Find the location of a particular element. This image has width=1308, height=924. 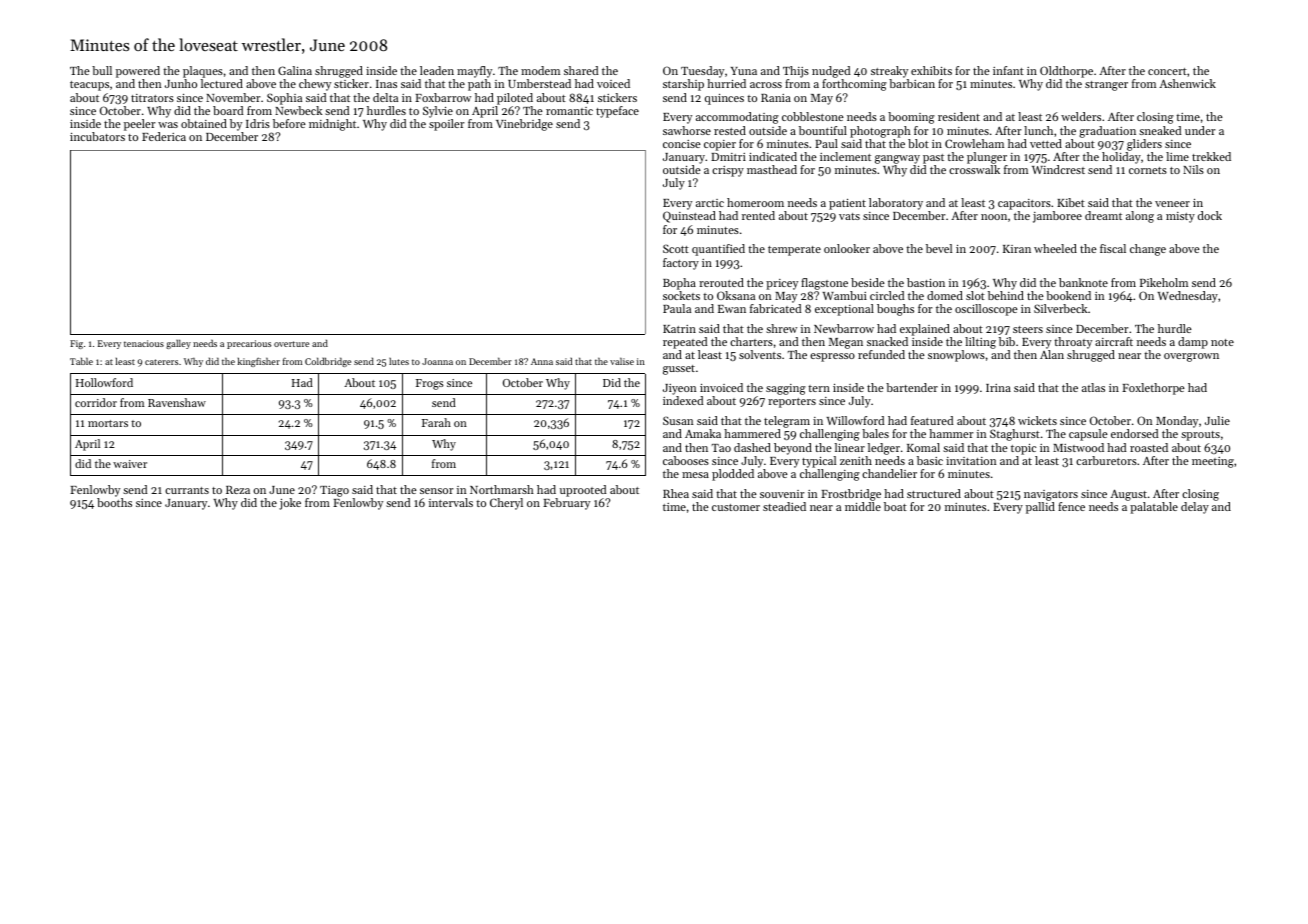

inclement is located at coordinates (845, 156).
